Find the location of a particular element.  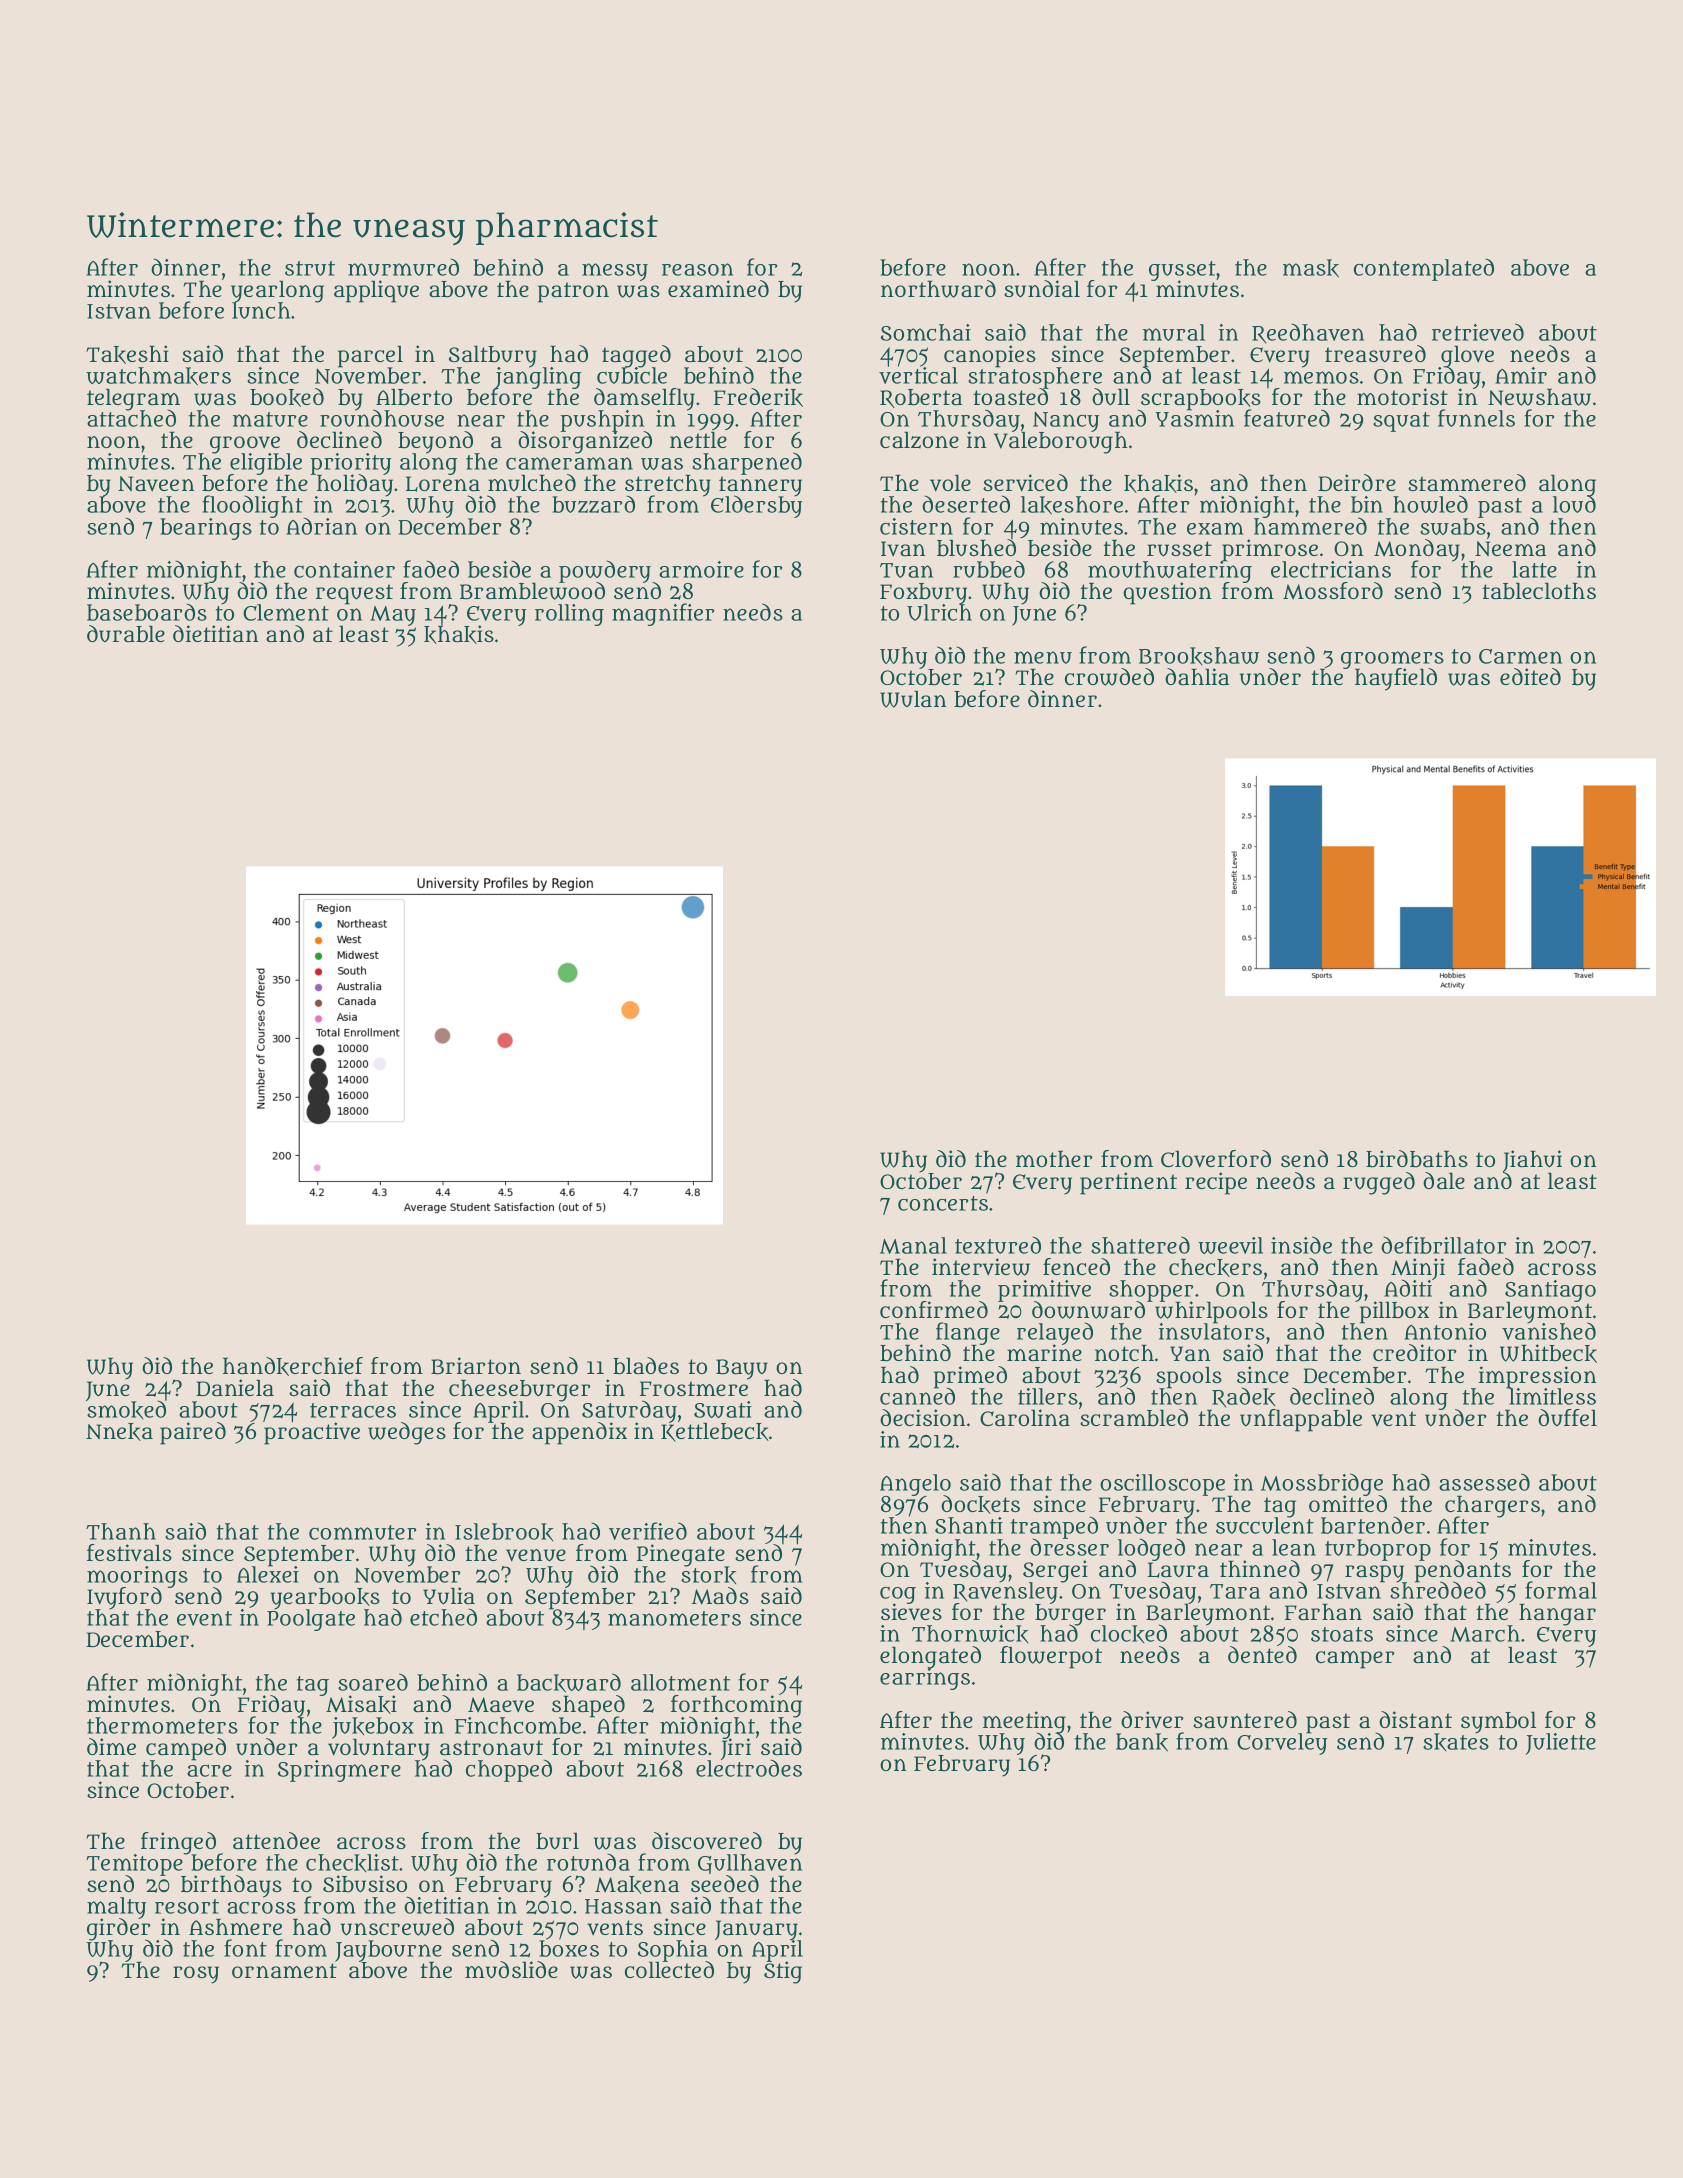

request is located at coordinates (354, 594).
